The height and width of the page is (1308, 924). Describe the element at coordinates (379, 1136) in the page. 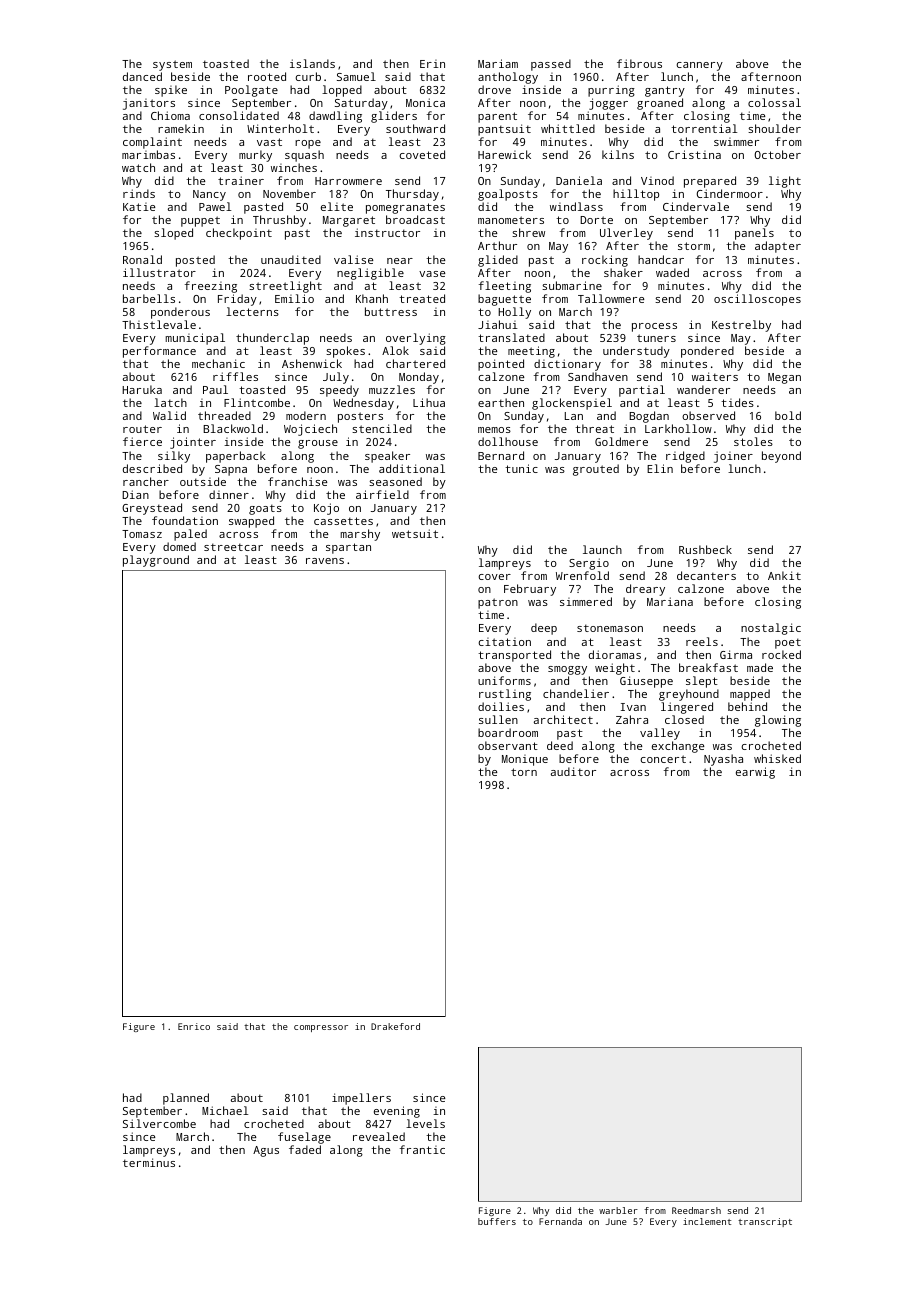

I see `revealed` at that location.
